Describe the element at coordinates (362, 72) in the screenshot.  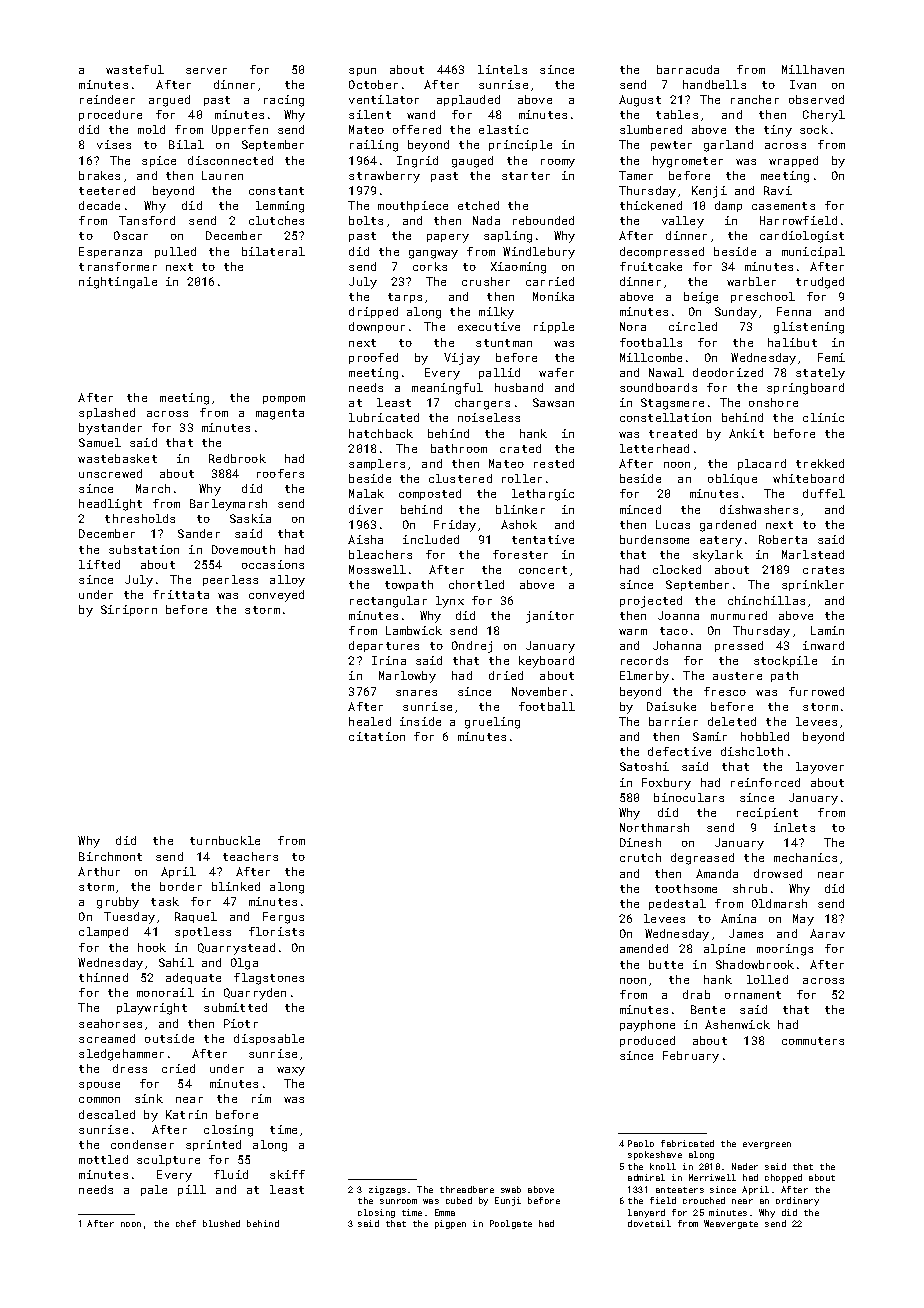
I see `spun` at that location.
